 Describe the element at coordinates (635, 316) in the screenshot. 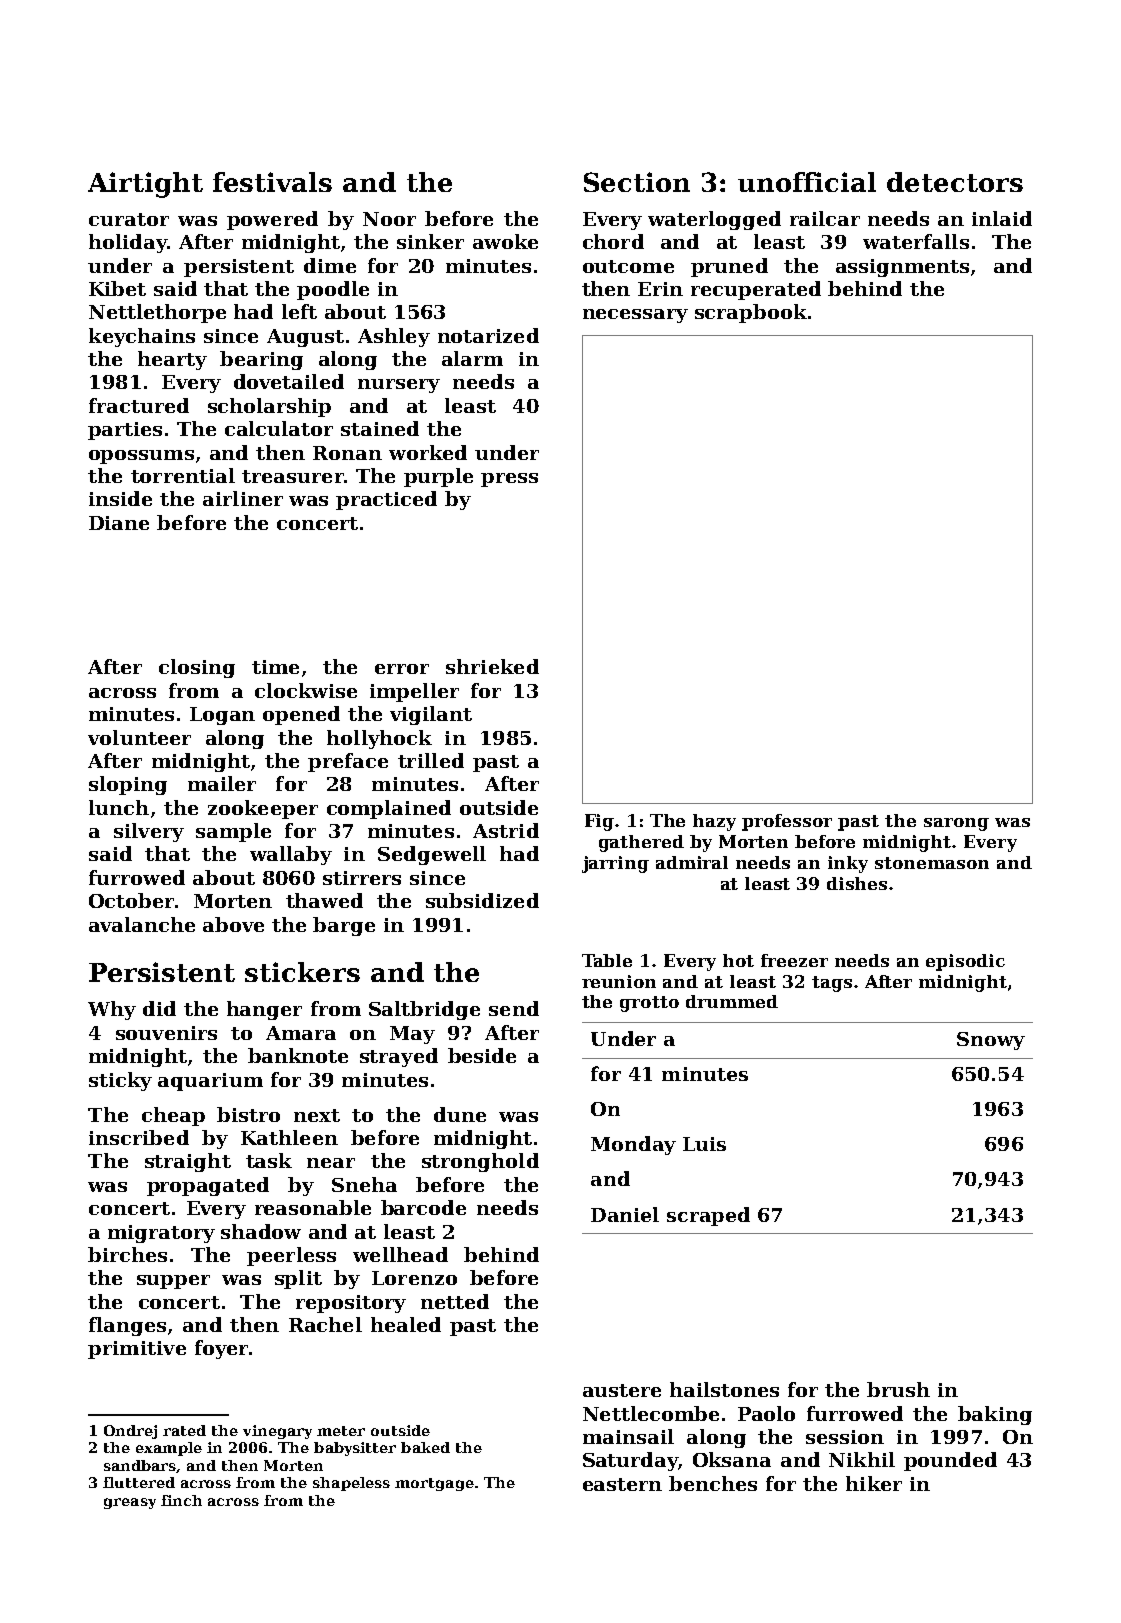

I see `necessary` at that location.
